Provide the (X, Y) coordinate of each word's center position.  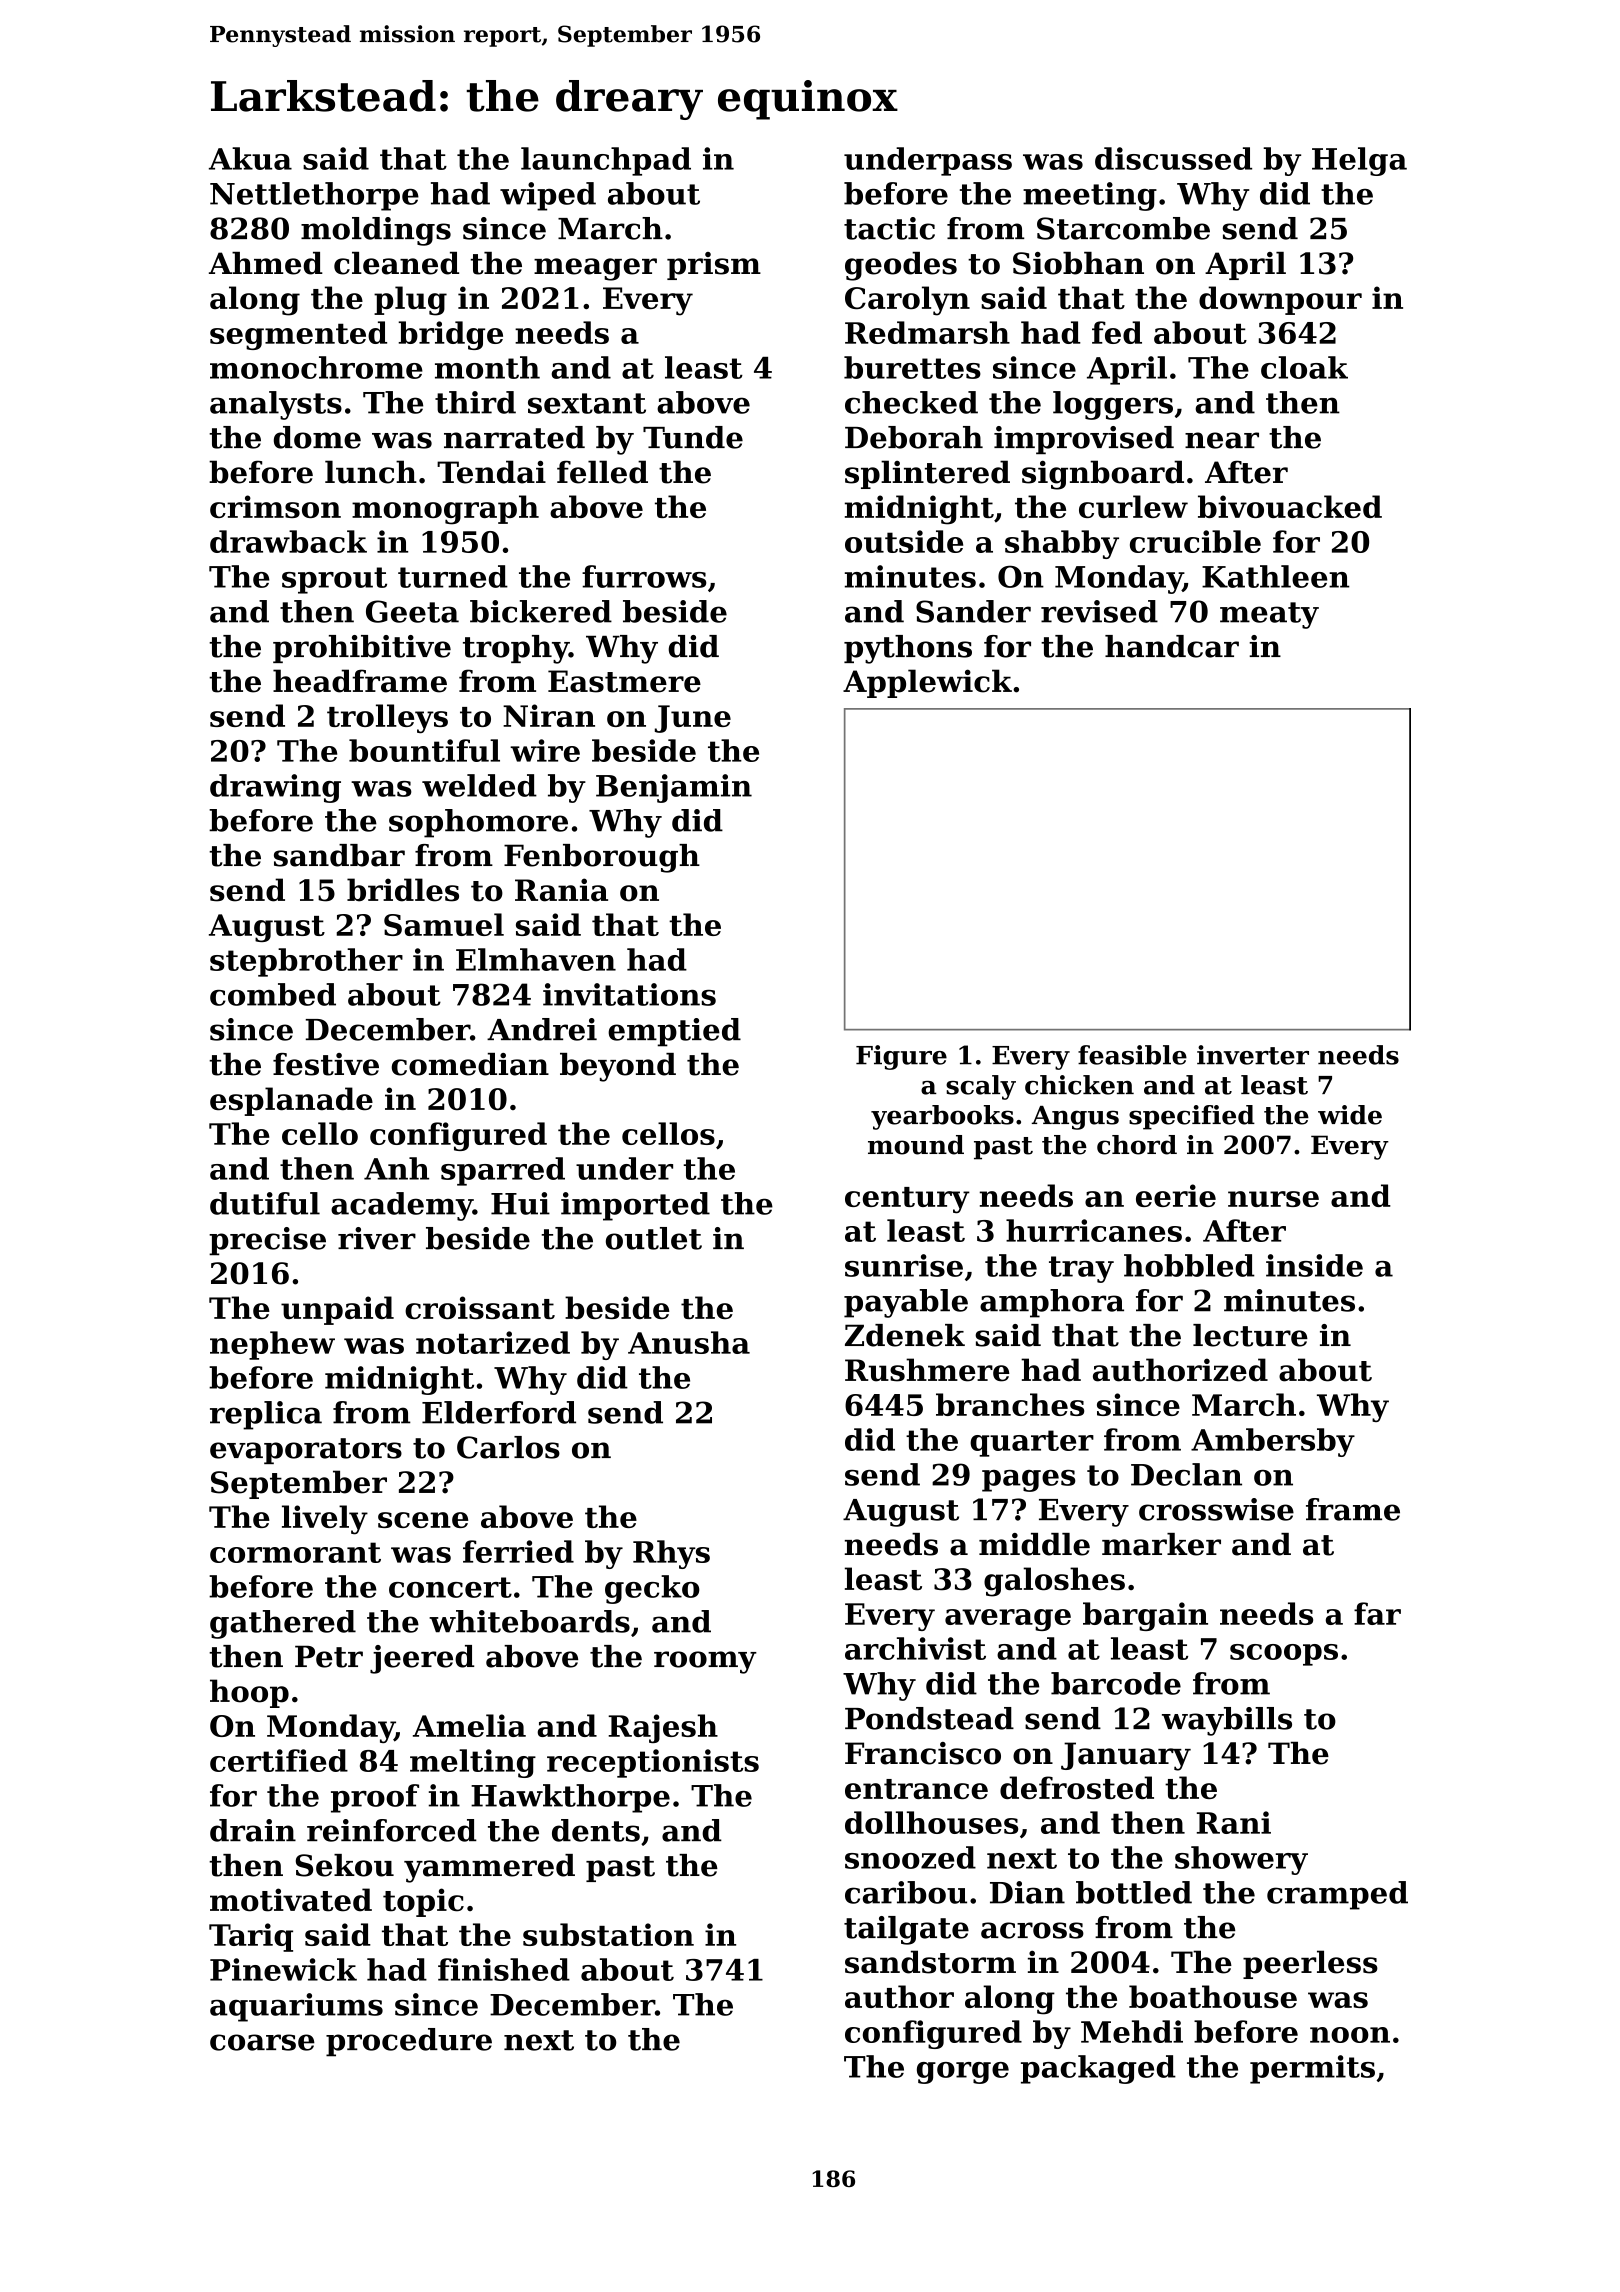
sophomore (478, 823)
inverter (1253, 1055)
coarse (262, 2042)
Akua (250, 158)
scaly (981, 1087)
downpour (1280, 300)
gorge (963, 2073)
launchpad (606, 161)
